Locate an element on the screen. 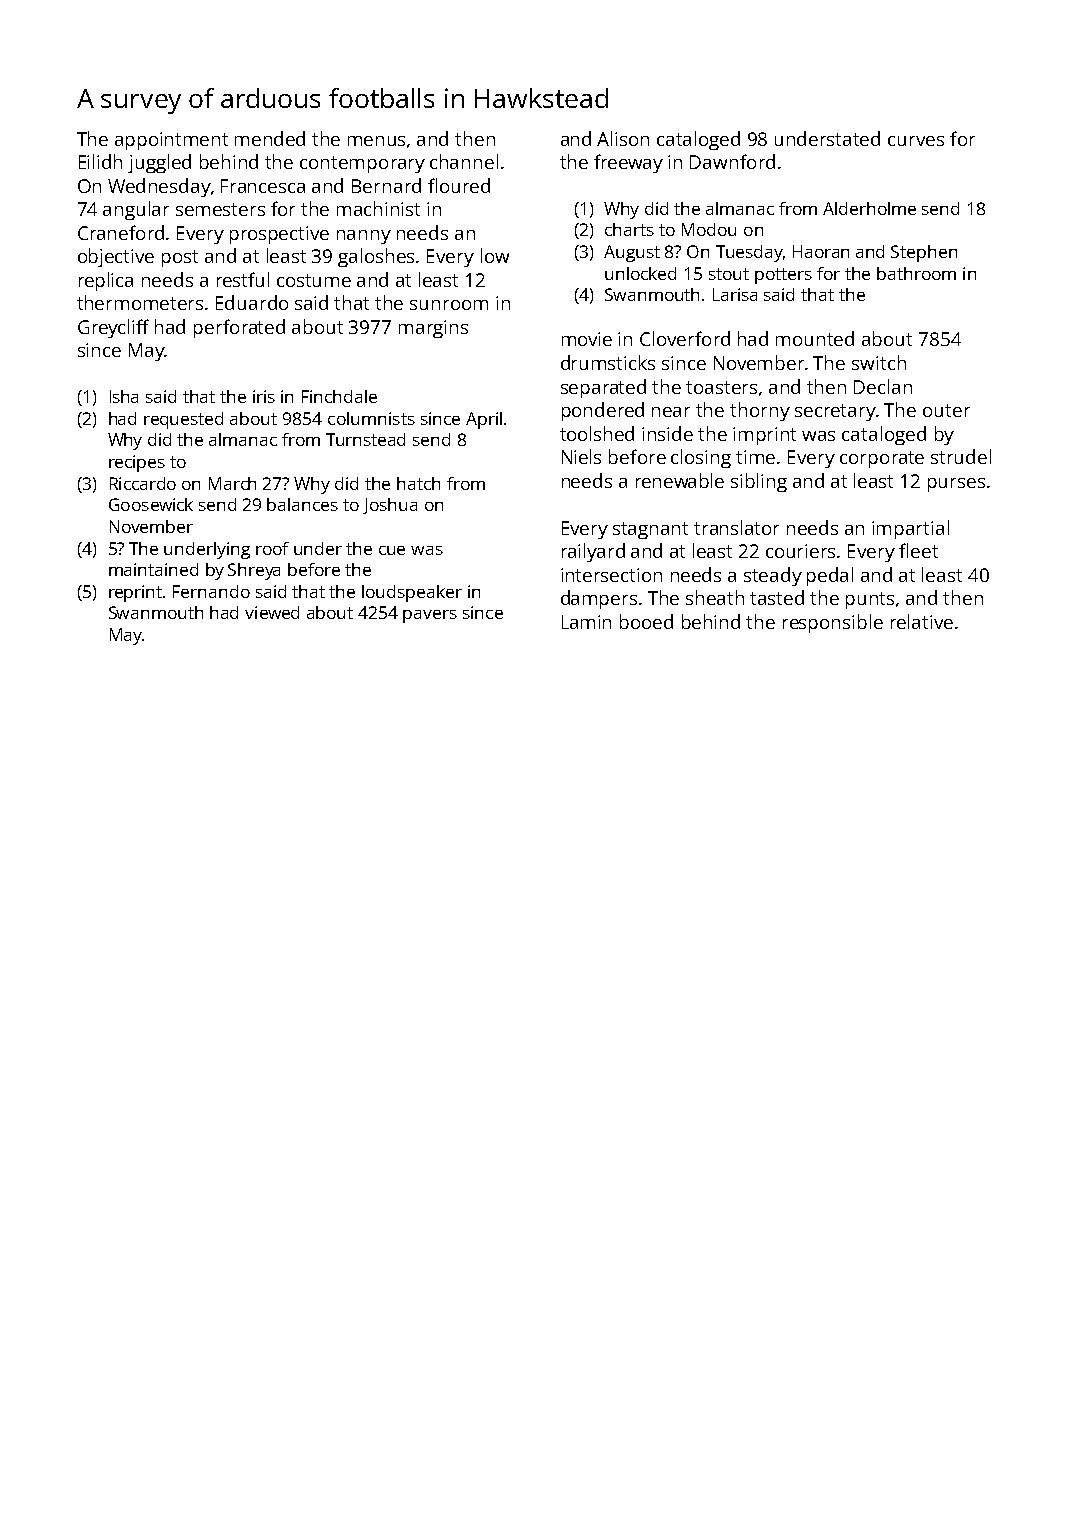  Eduardo is located at coordinates (252, 302).
